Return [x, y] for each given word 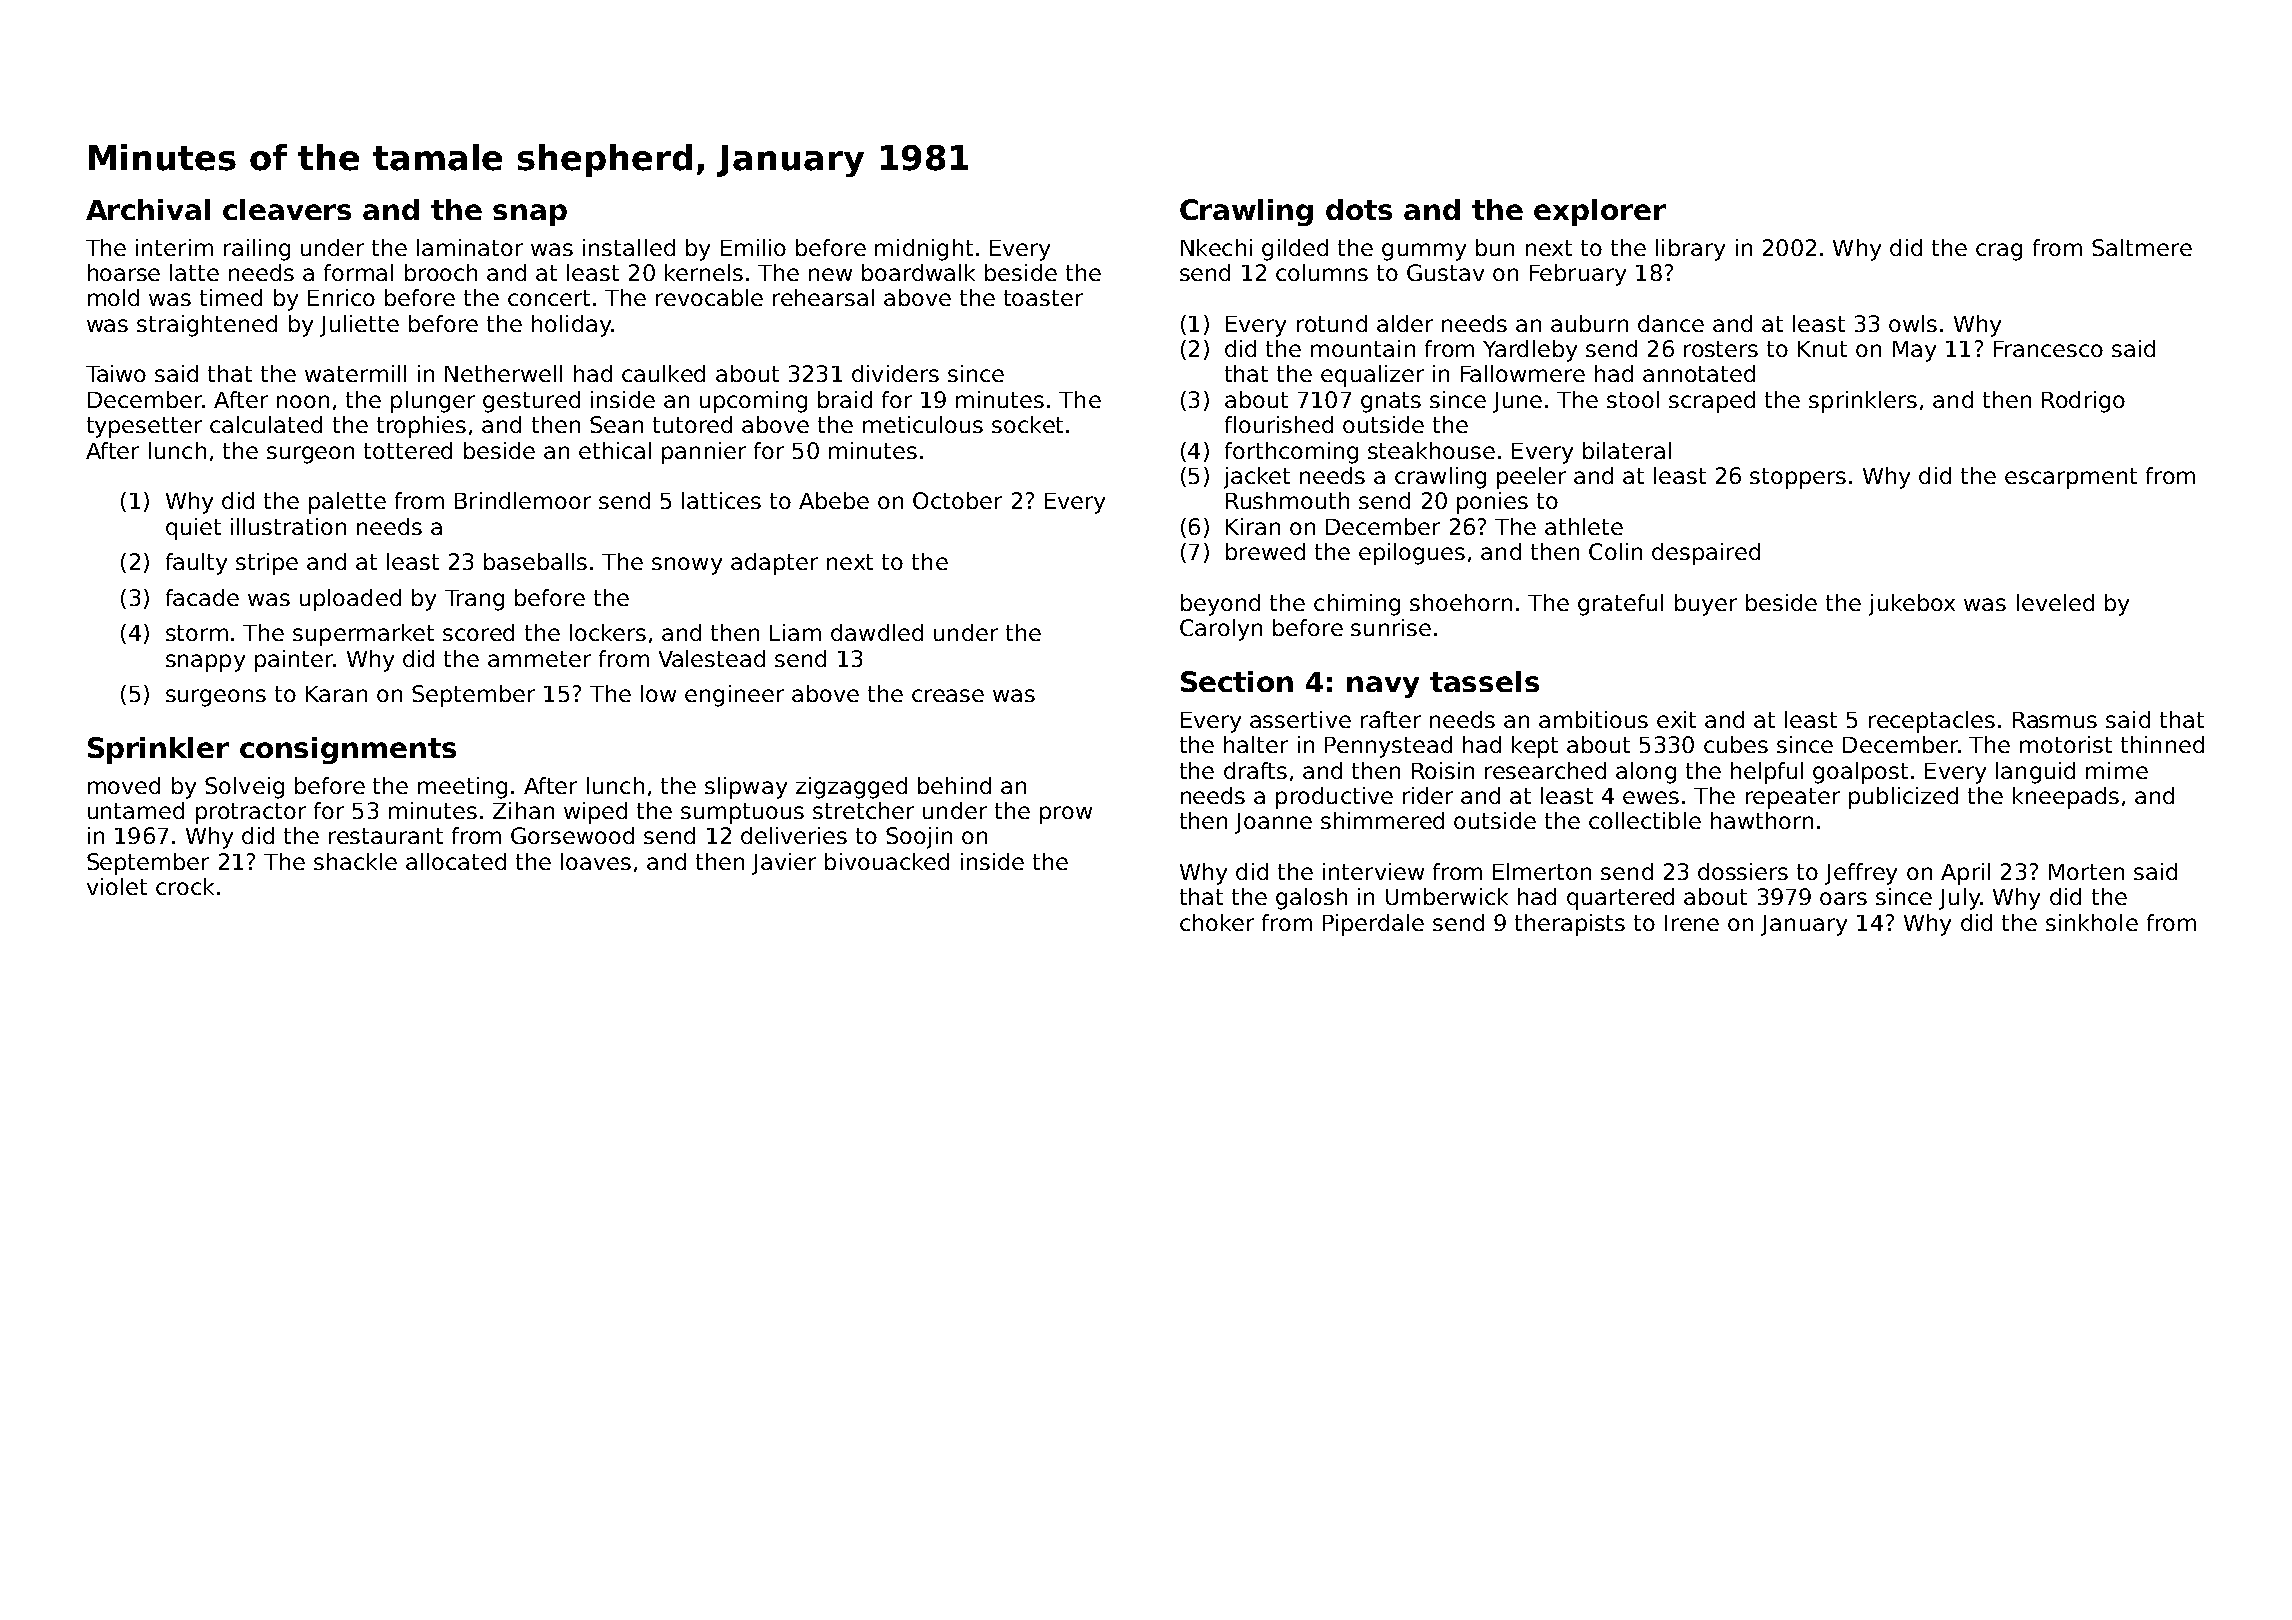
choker [1217, 922]
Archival [148, 209]
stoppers [1798, 478]
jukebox [1912, 605]
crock [185, 886]
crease [948, 695]
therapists [1570, 925]
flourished [1279, 424]
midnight [924, 250]
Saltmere [2142, 247]
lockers [608, 632]
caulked [663, 373]
